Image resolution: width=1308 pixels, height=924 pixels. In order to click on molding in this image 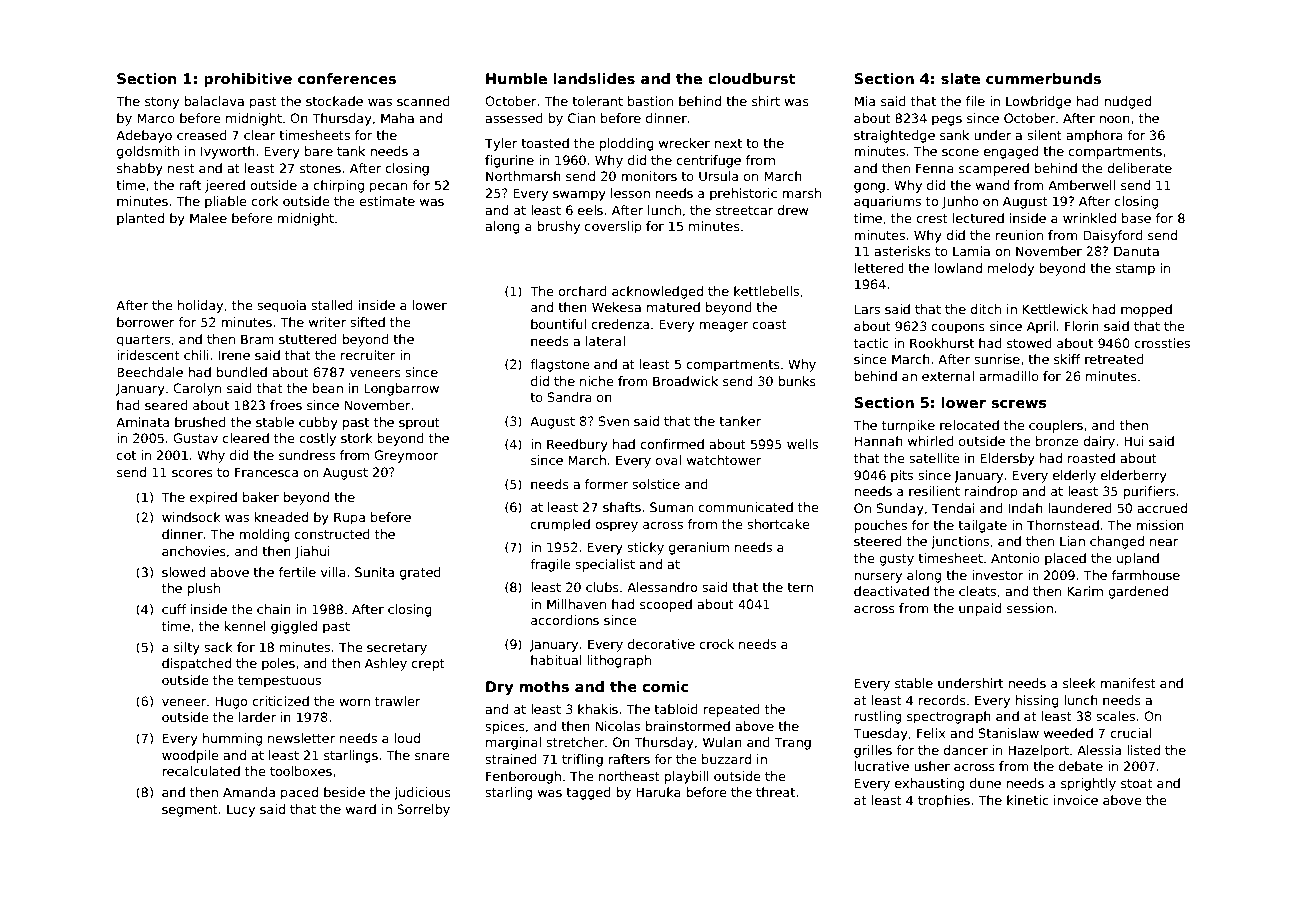, I will do `click(264, 535)`.
